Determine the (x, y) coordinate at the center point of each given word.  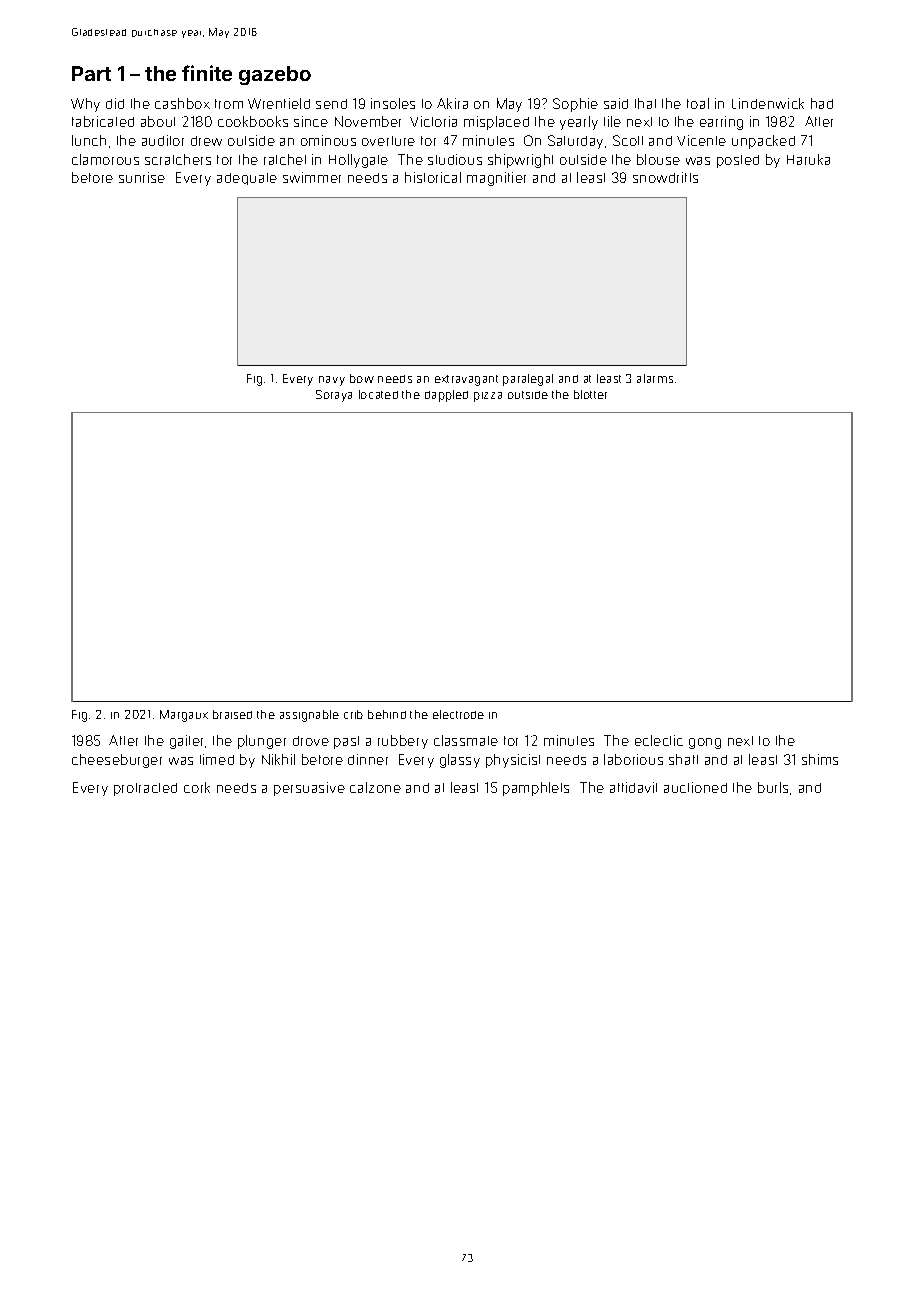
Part (91, 73)
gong (705, 743)
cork (197, 787)
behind (387, 714)
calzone (375, 787)
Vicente (701, 140)
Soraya (334, 396)
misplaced (496, 123)
